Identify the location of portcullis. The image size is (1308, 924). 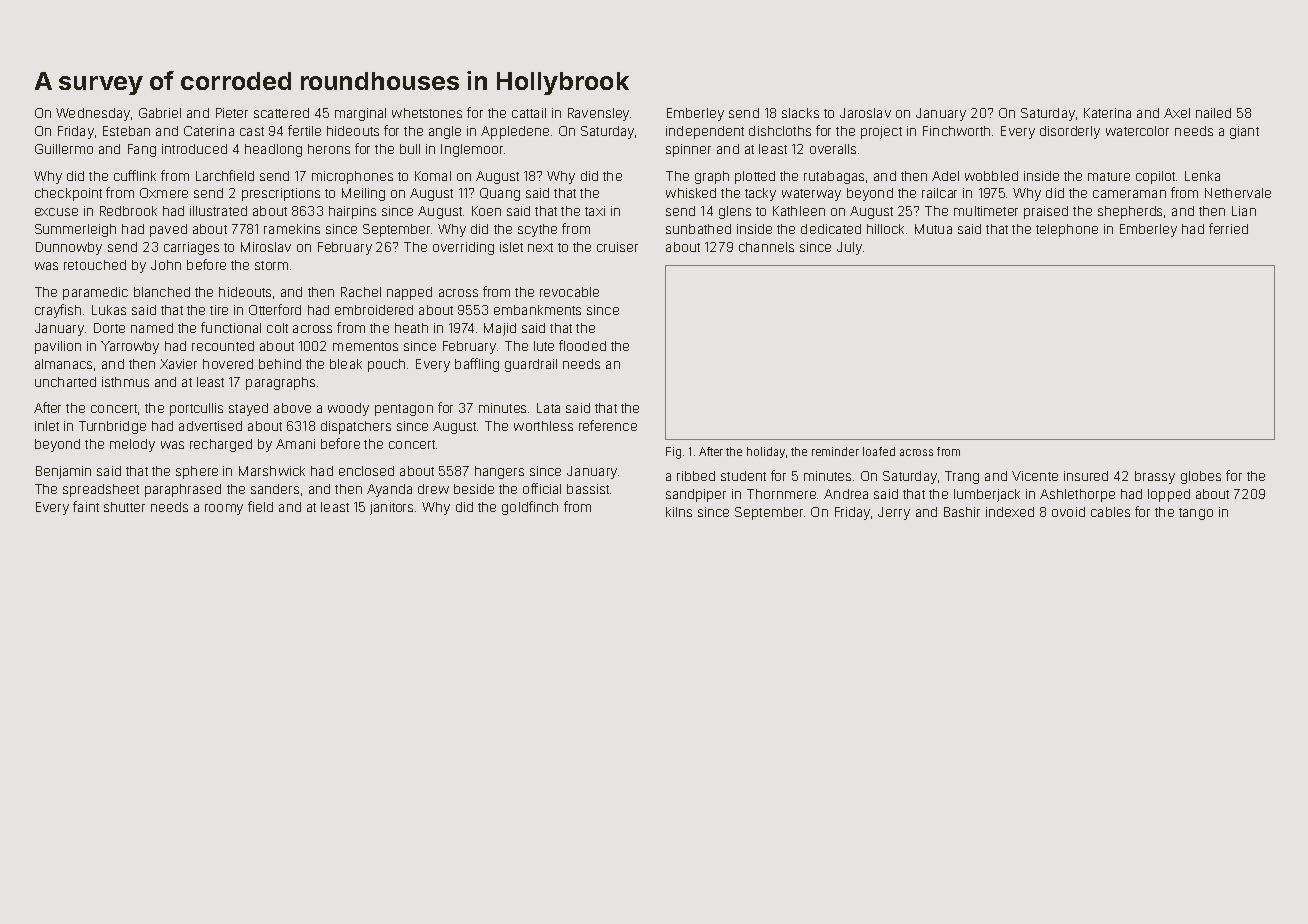
(196, 409).
